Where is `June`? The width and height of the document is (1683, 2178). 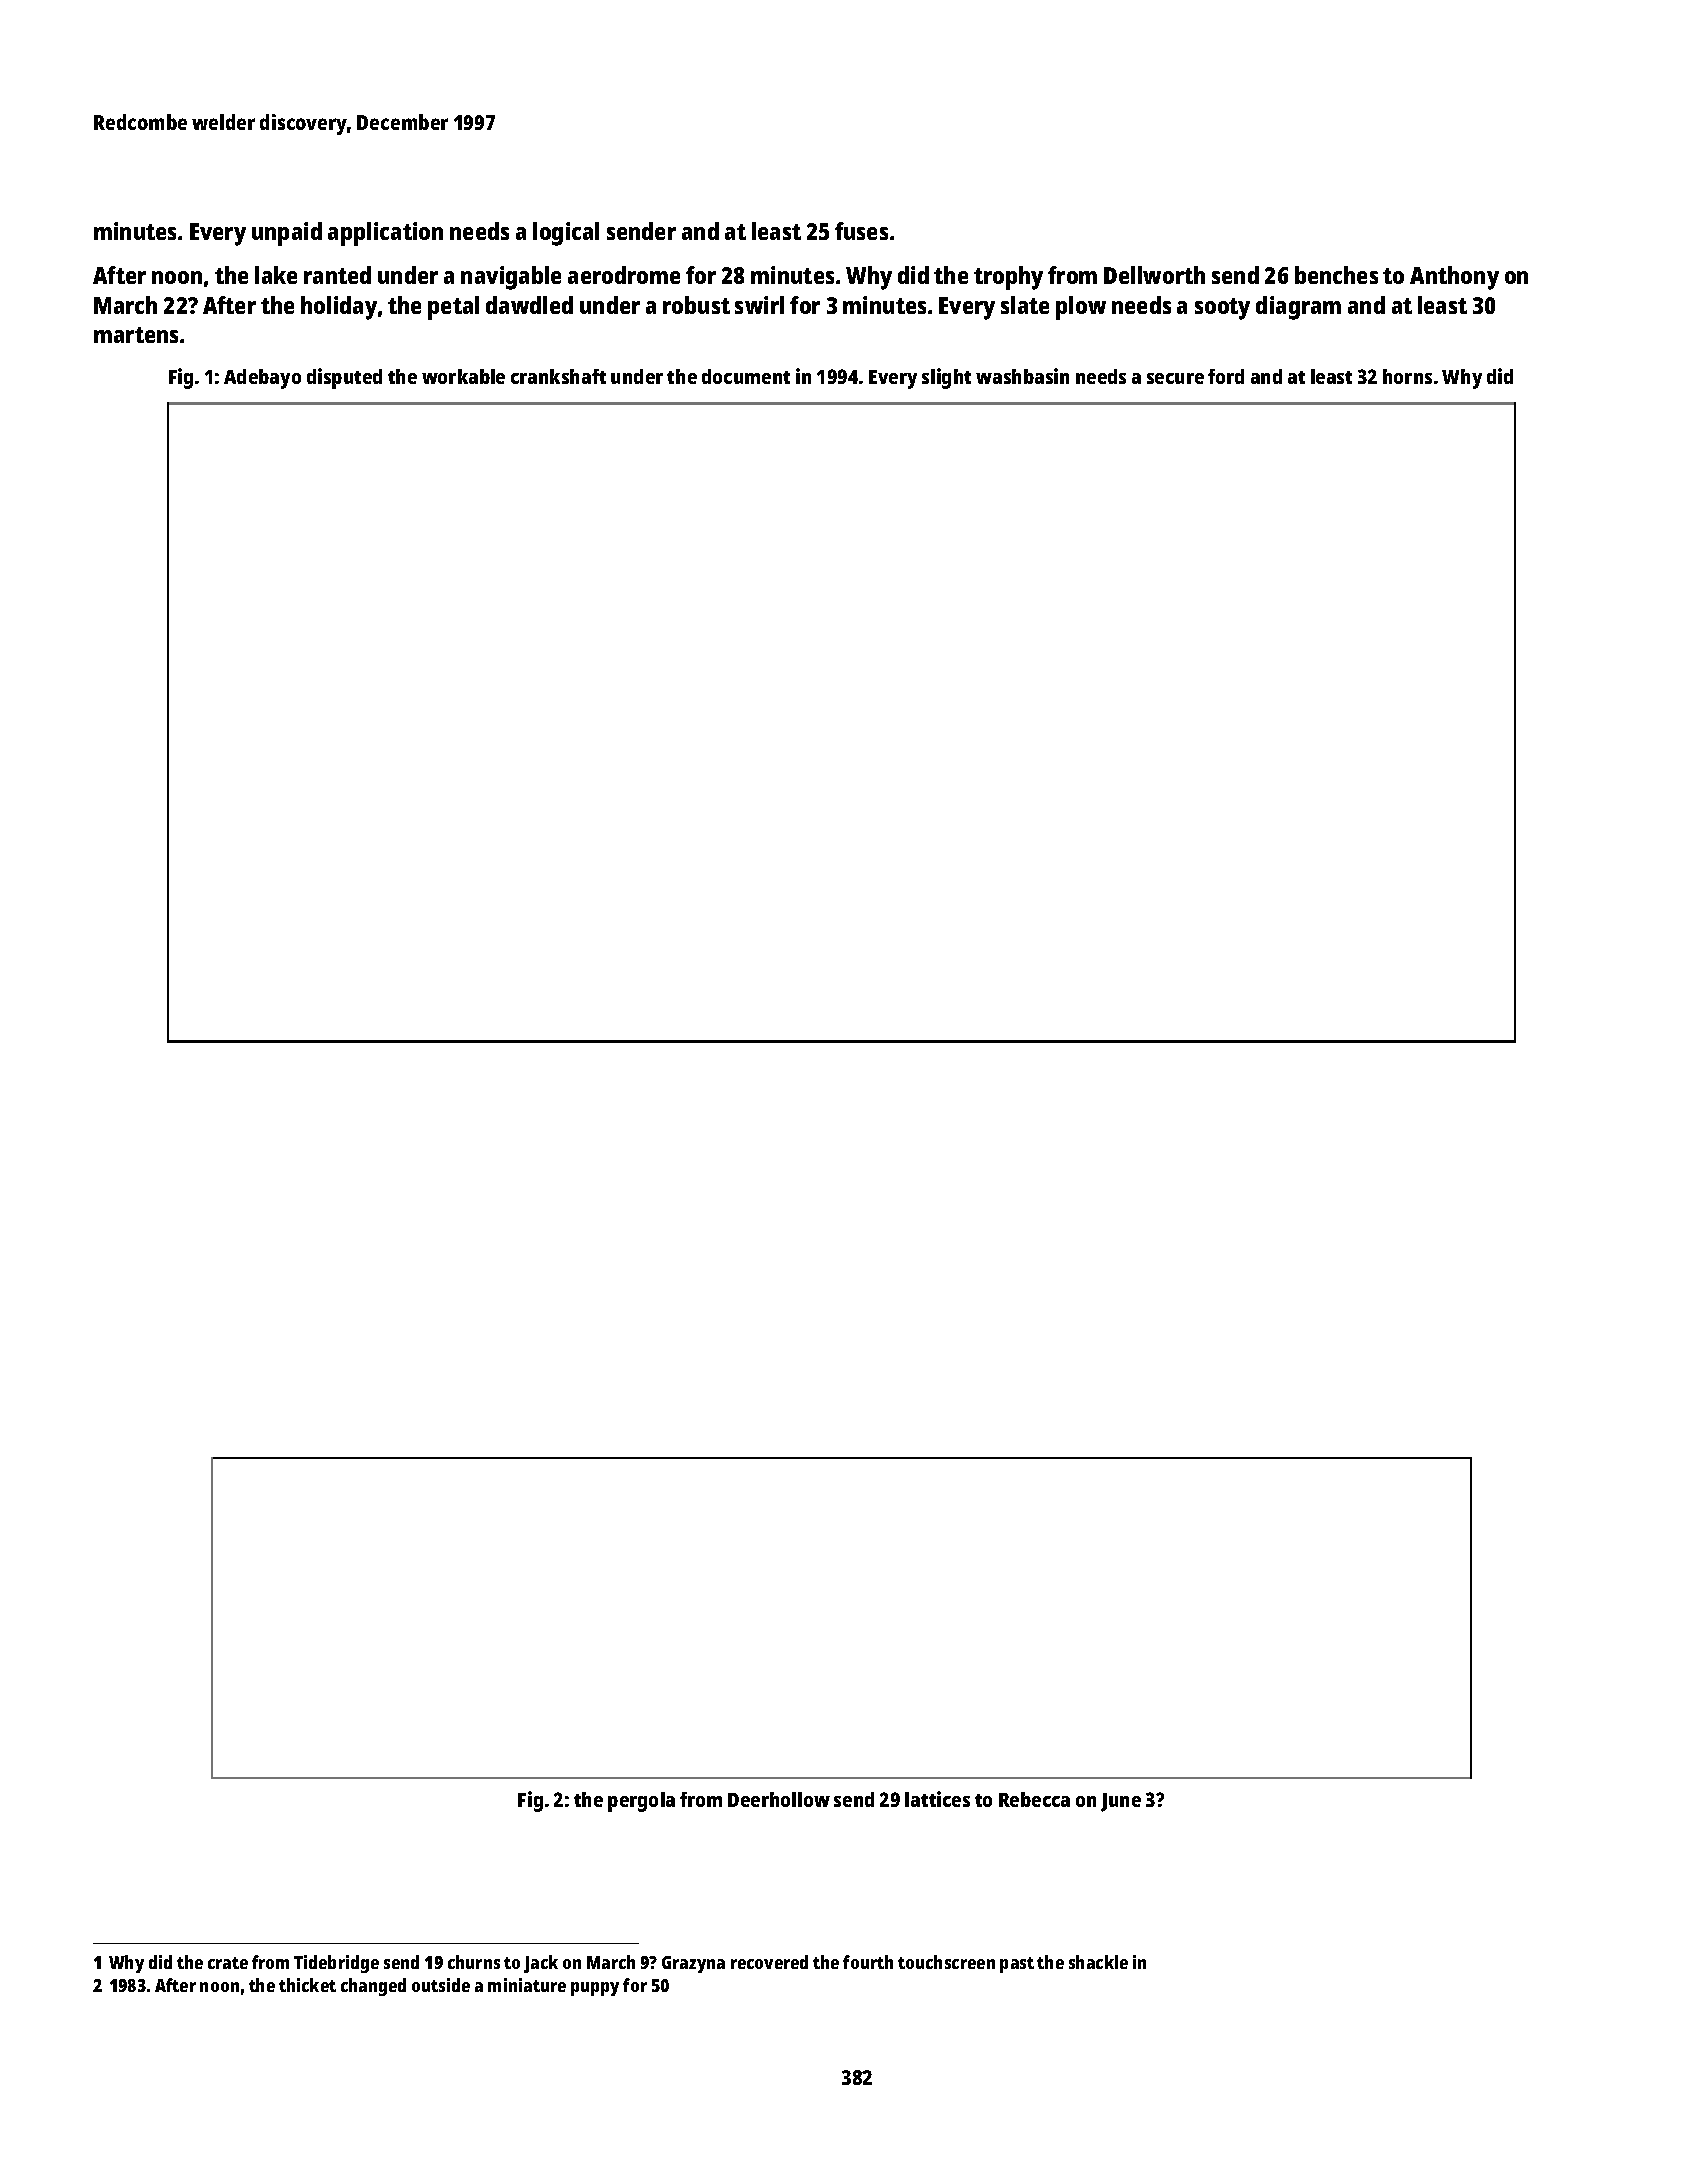
June is located at coordinates (1121, 1802).
